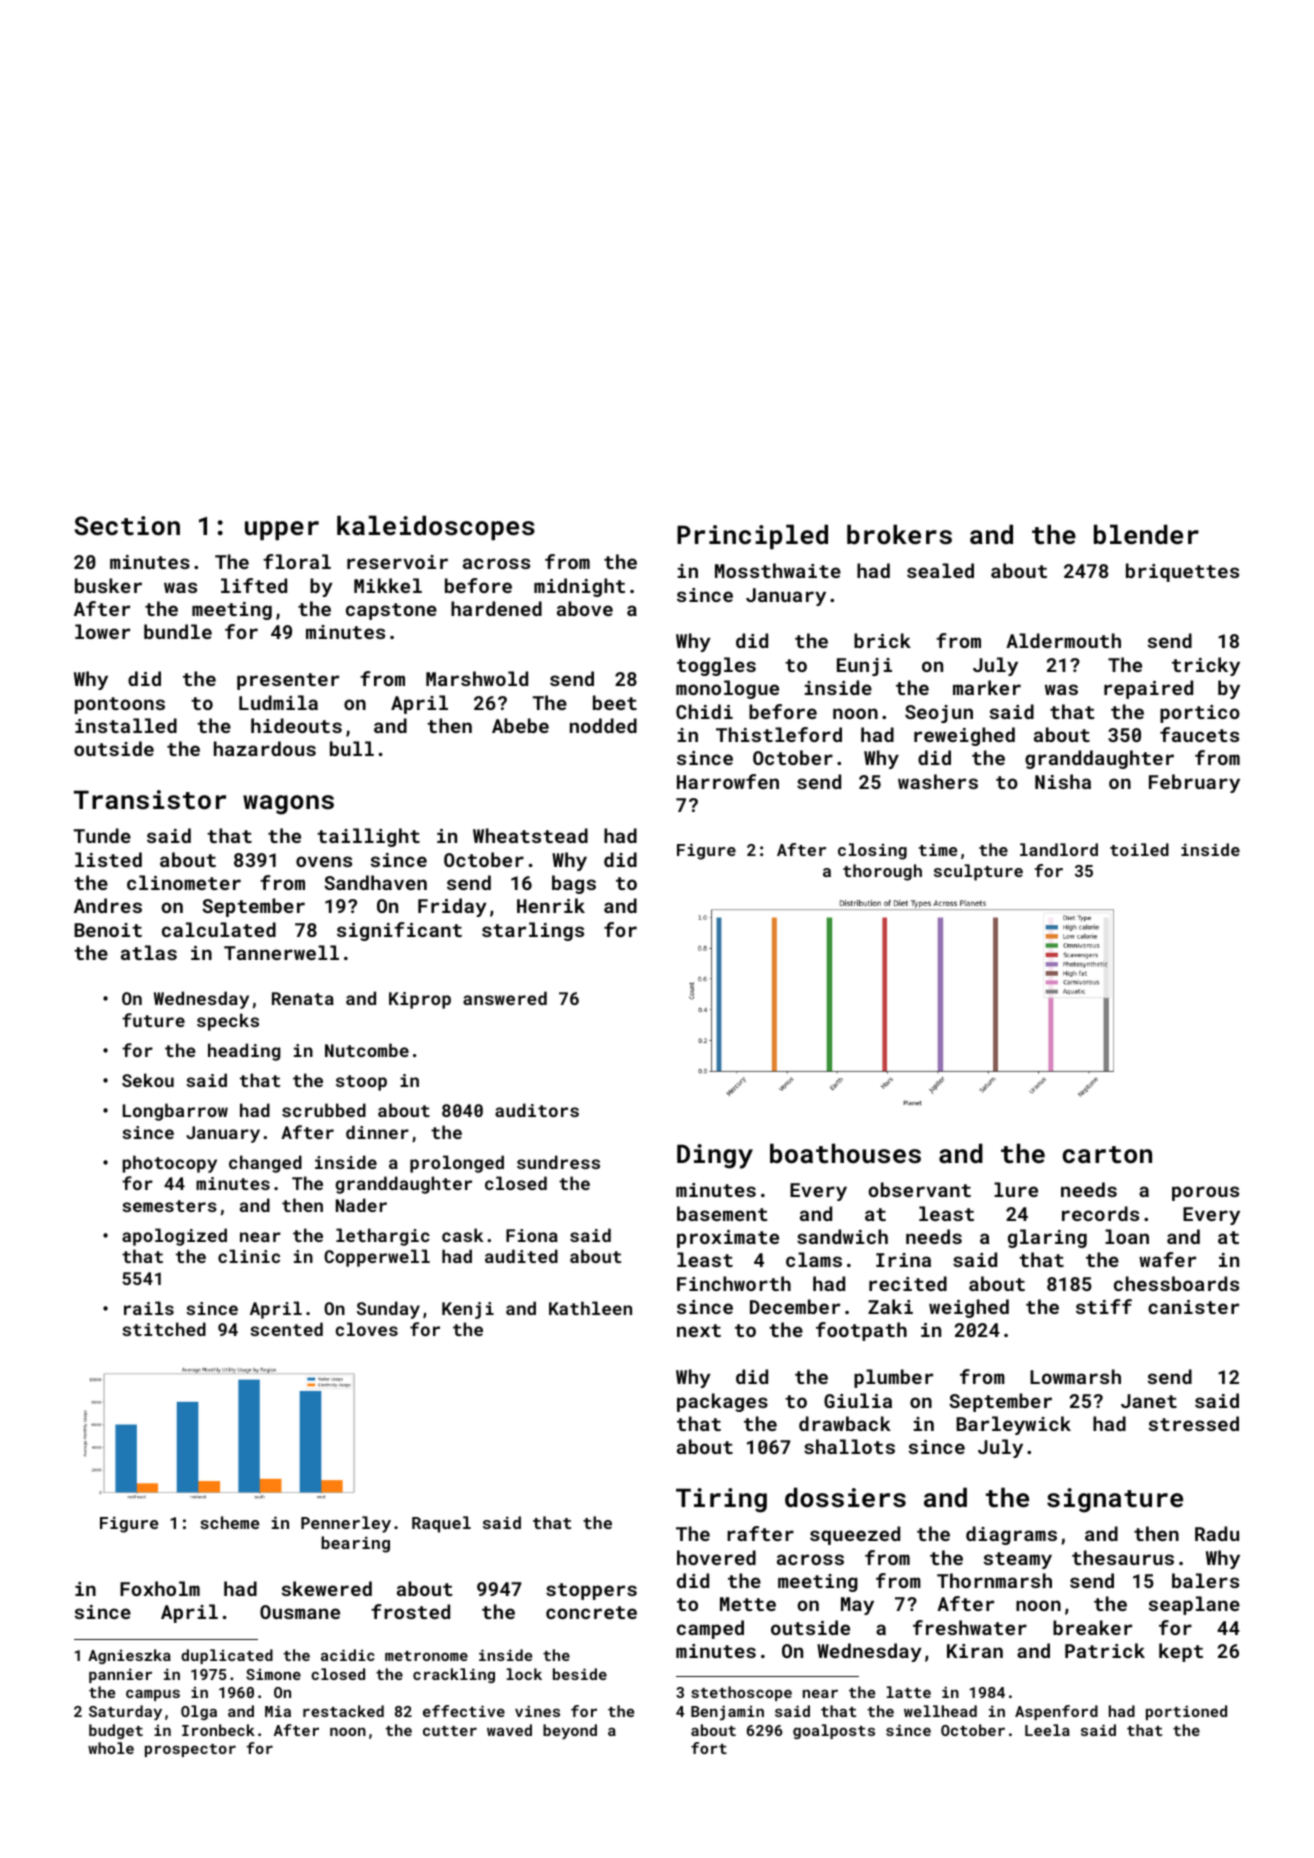  Describe the element at coordinates (741, 1693) in the screenshot. I see `stethoscope` at that location.
